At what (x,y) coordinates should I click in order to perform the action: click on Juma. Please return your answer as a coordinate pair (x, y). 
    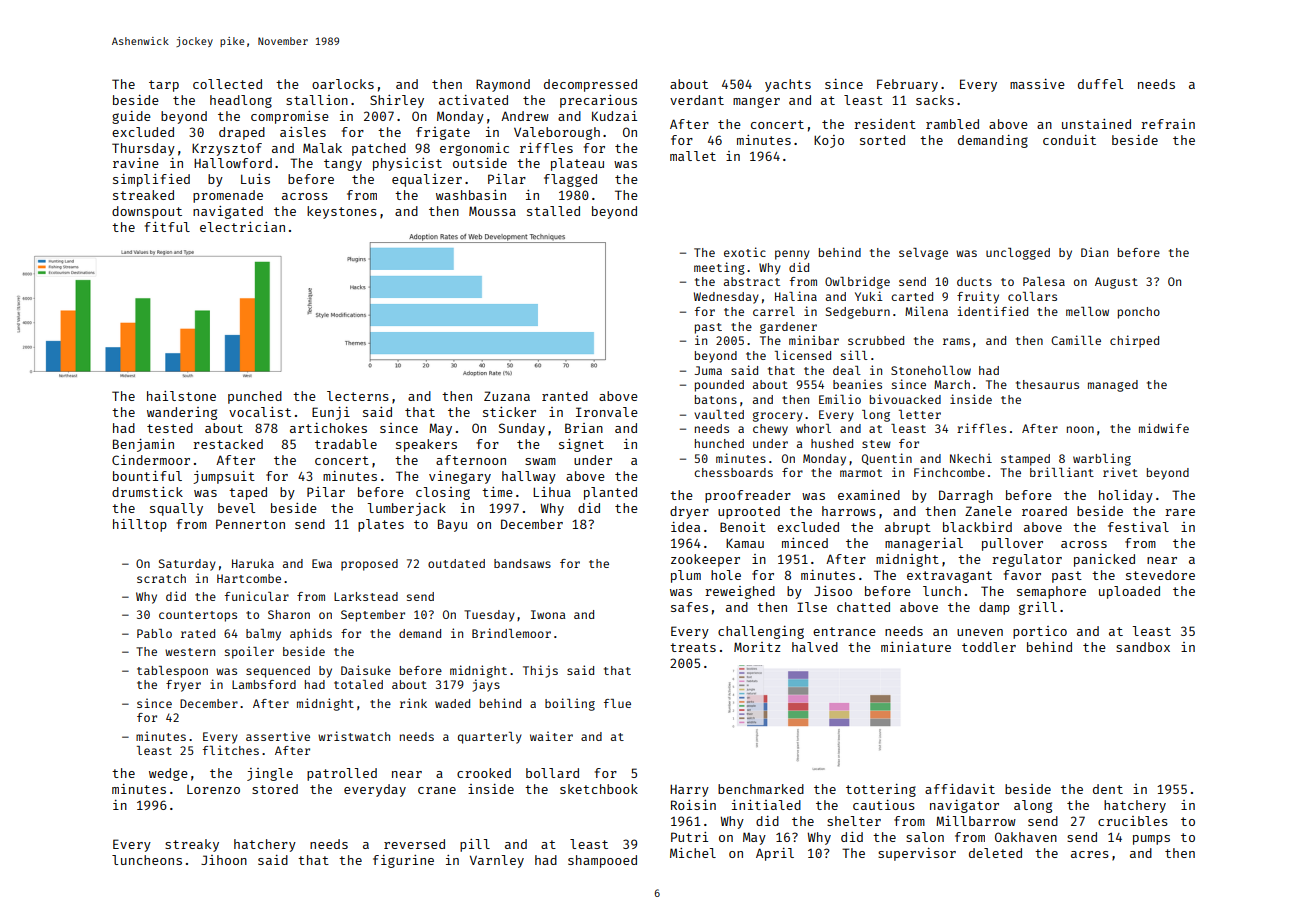
    Looking at the image, I should click on (708, 370).
